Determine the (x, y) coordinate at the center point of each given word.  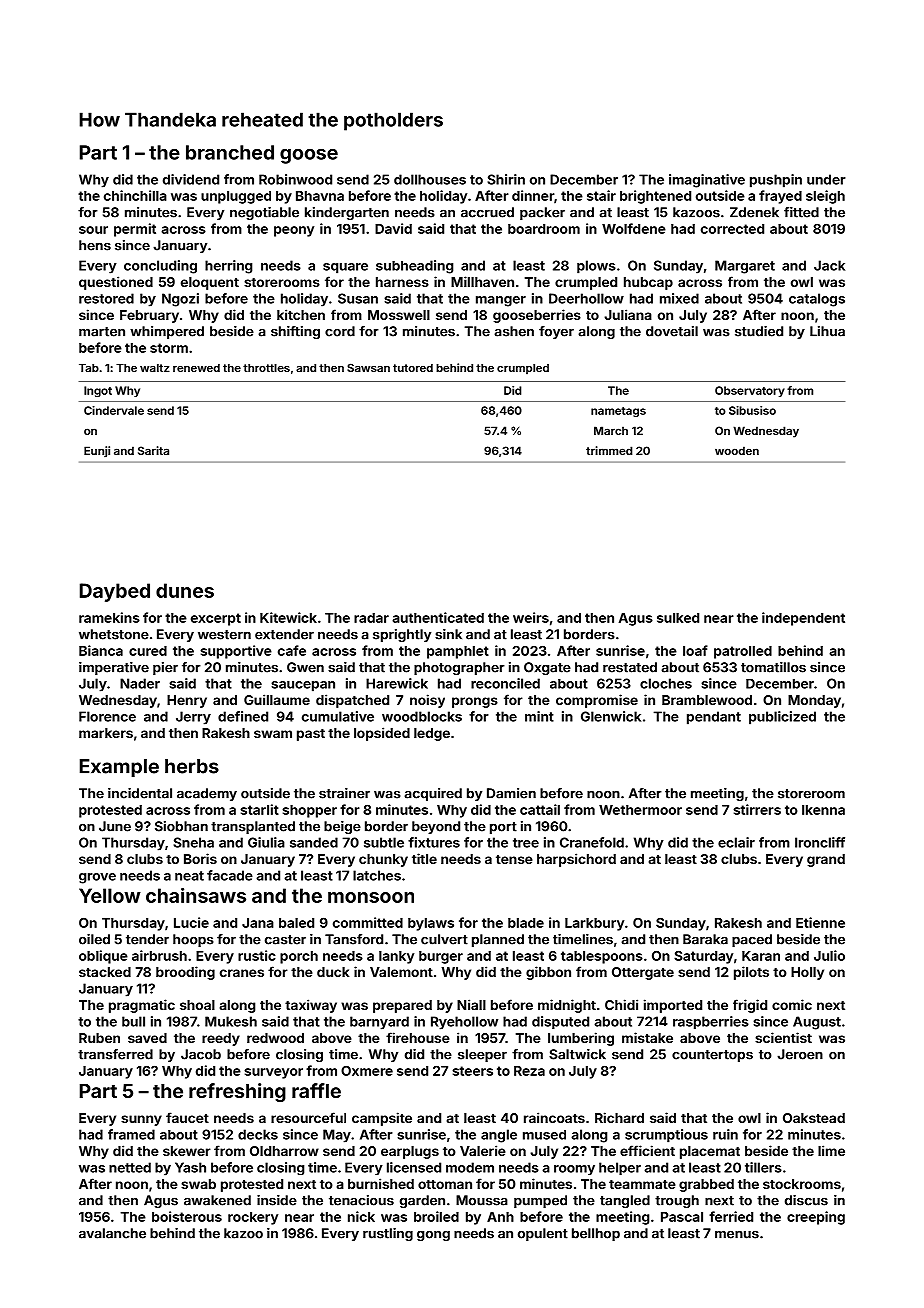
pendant (714, 718)
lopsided (382, 734)
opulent (543, 1234)
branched (230, 152)
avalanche (112, 1233)
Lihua (827, 331)
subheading (414, 267)
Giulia (266, 842)
